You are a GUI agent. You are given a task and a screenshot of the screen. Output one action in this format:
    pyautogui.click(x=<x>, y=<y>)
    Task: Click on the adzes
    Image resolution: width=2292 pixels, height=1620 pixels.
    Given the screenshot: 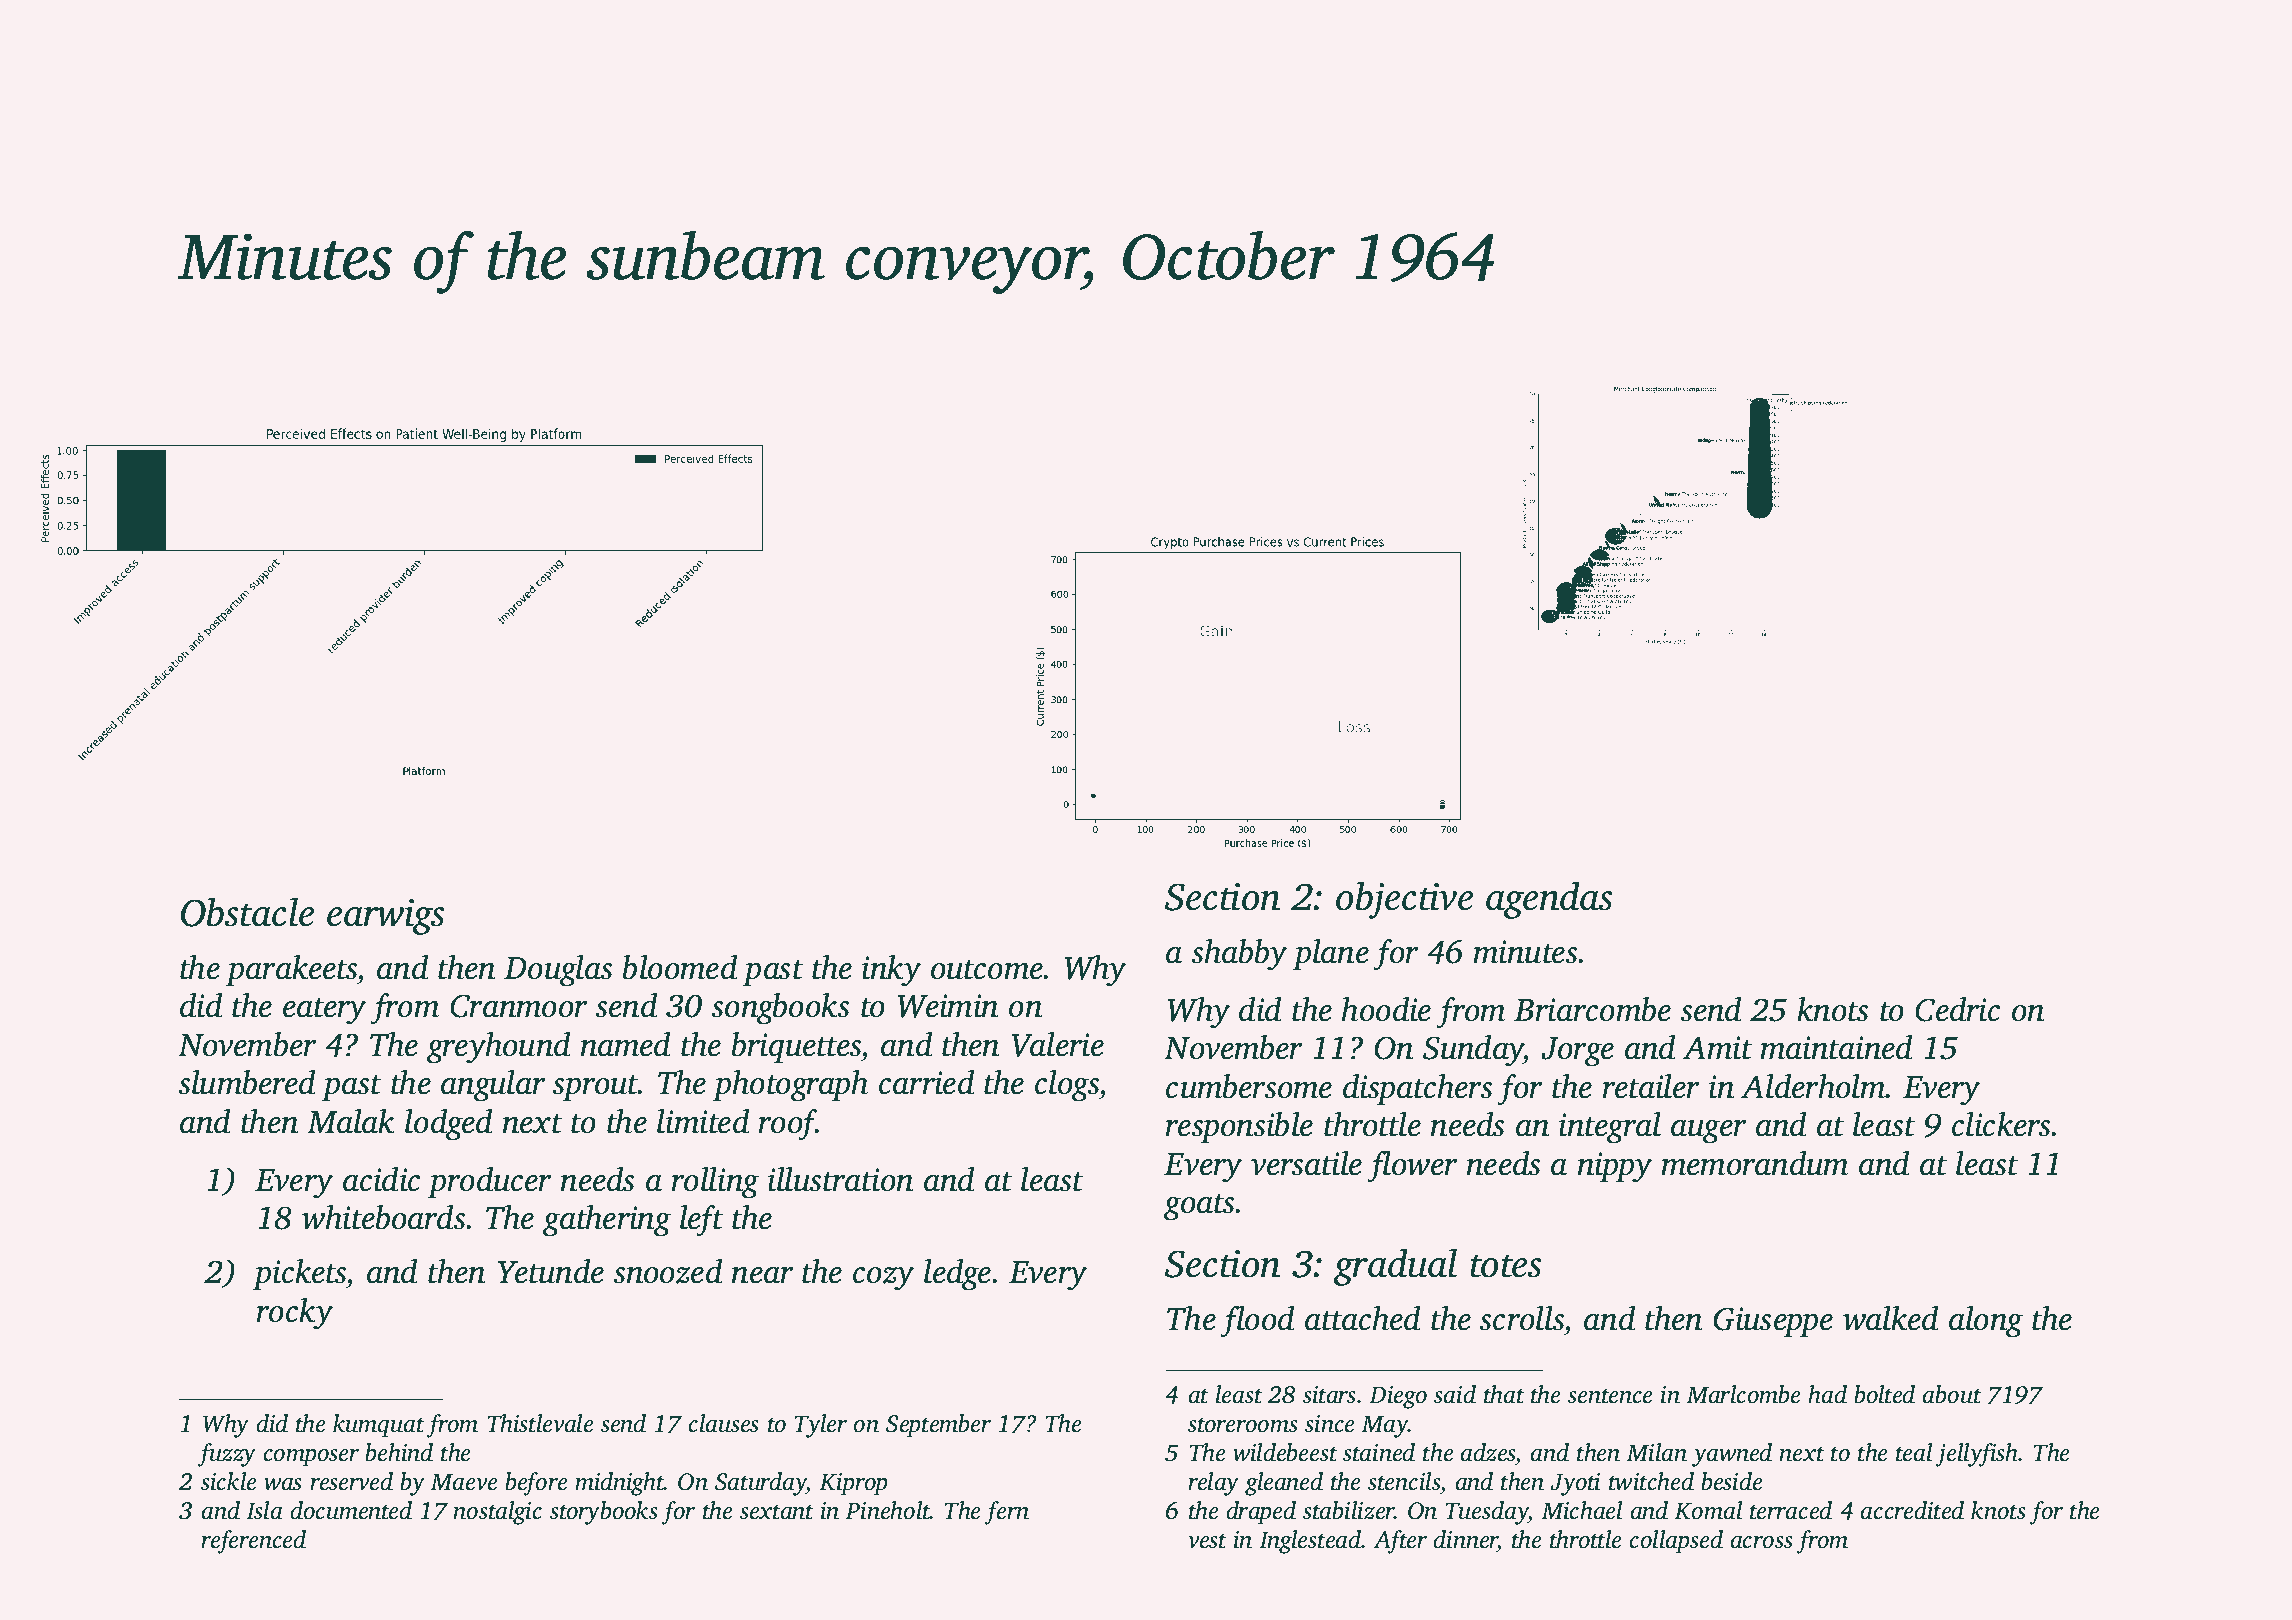 What is the action you would take?
    pyautogui.click(x=1488, y=1454)
